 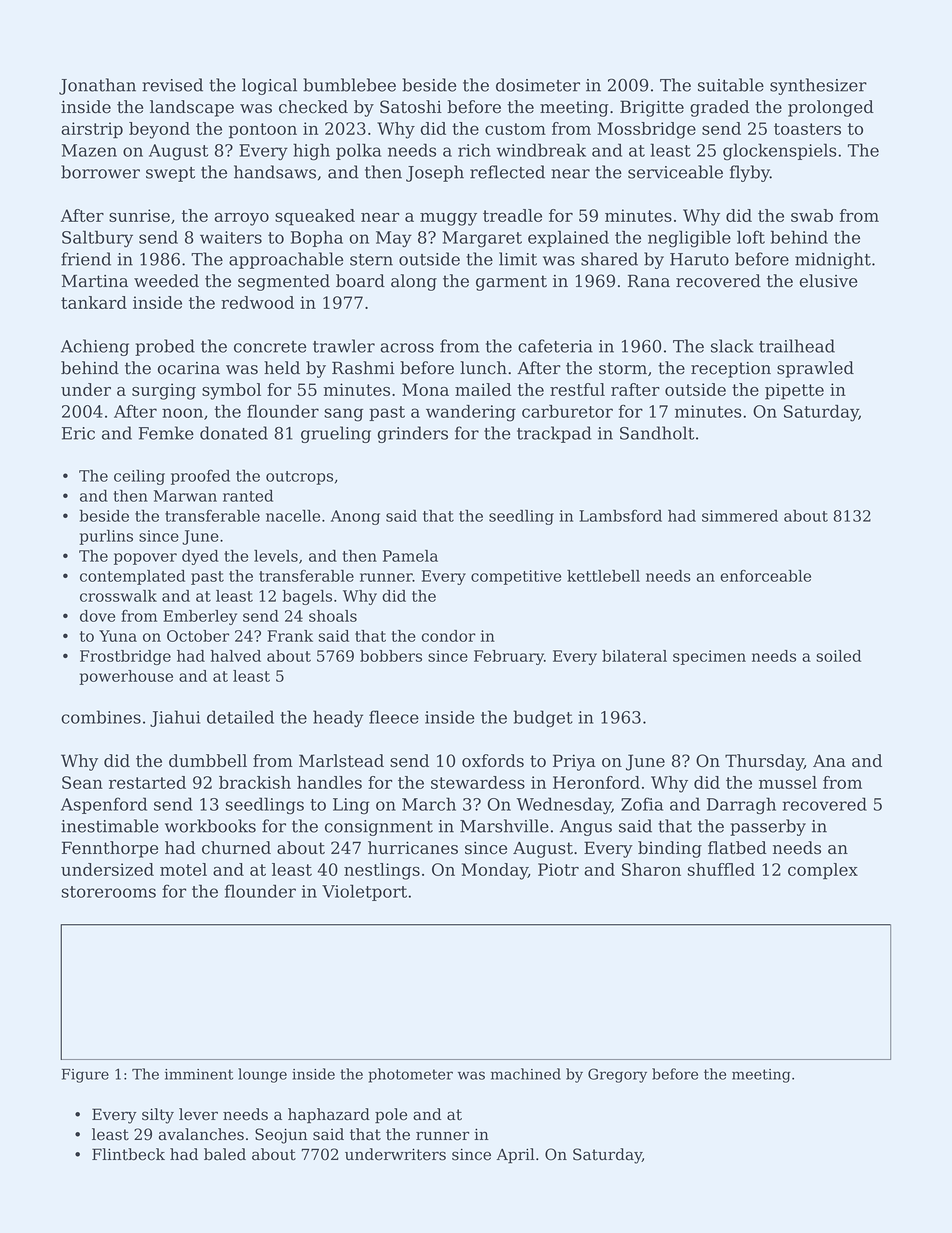 What do you see at coordinates (371, 260) in the screenshot?
I see `stern` at bounding box center [371, 260].
